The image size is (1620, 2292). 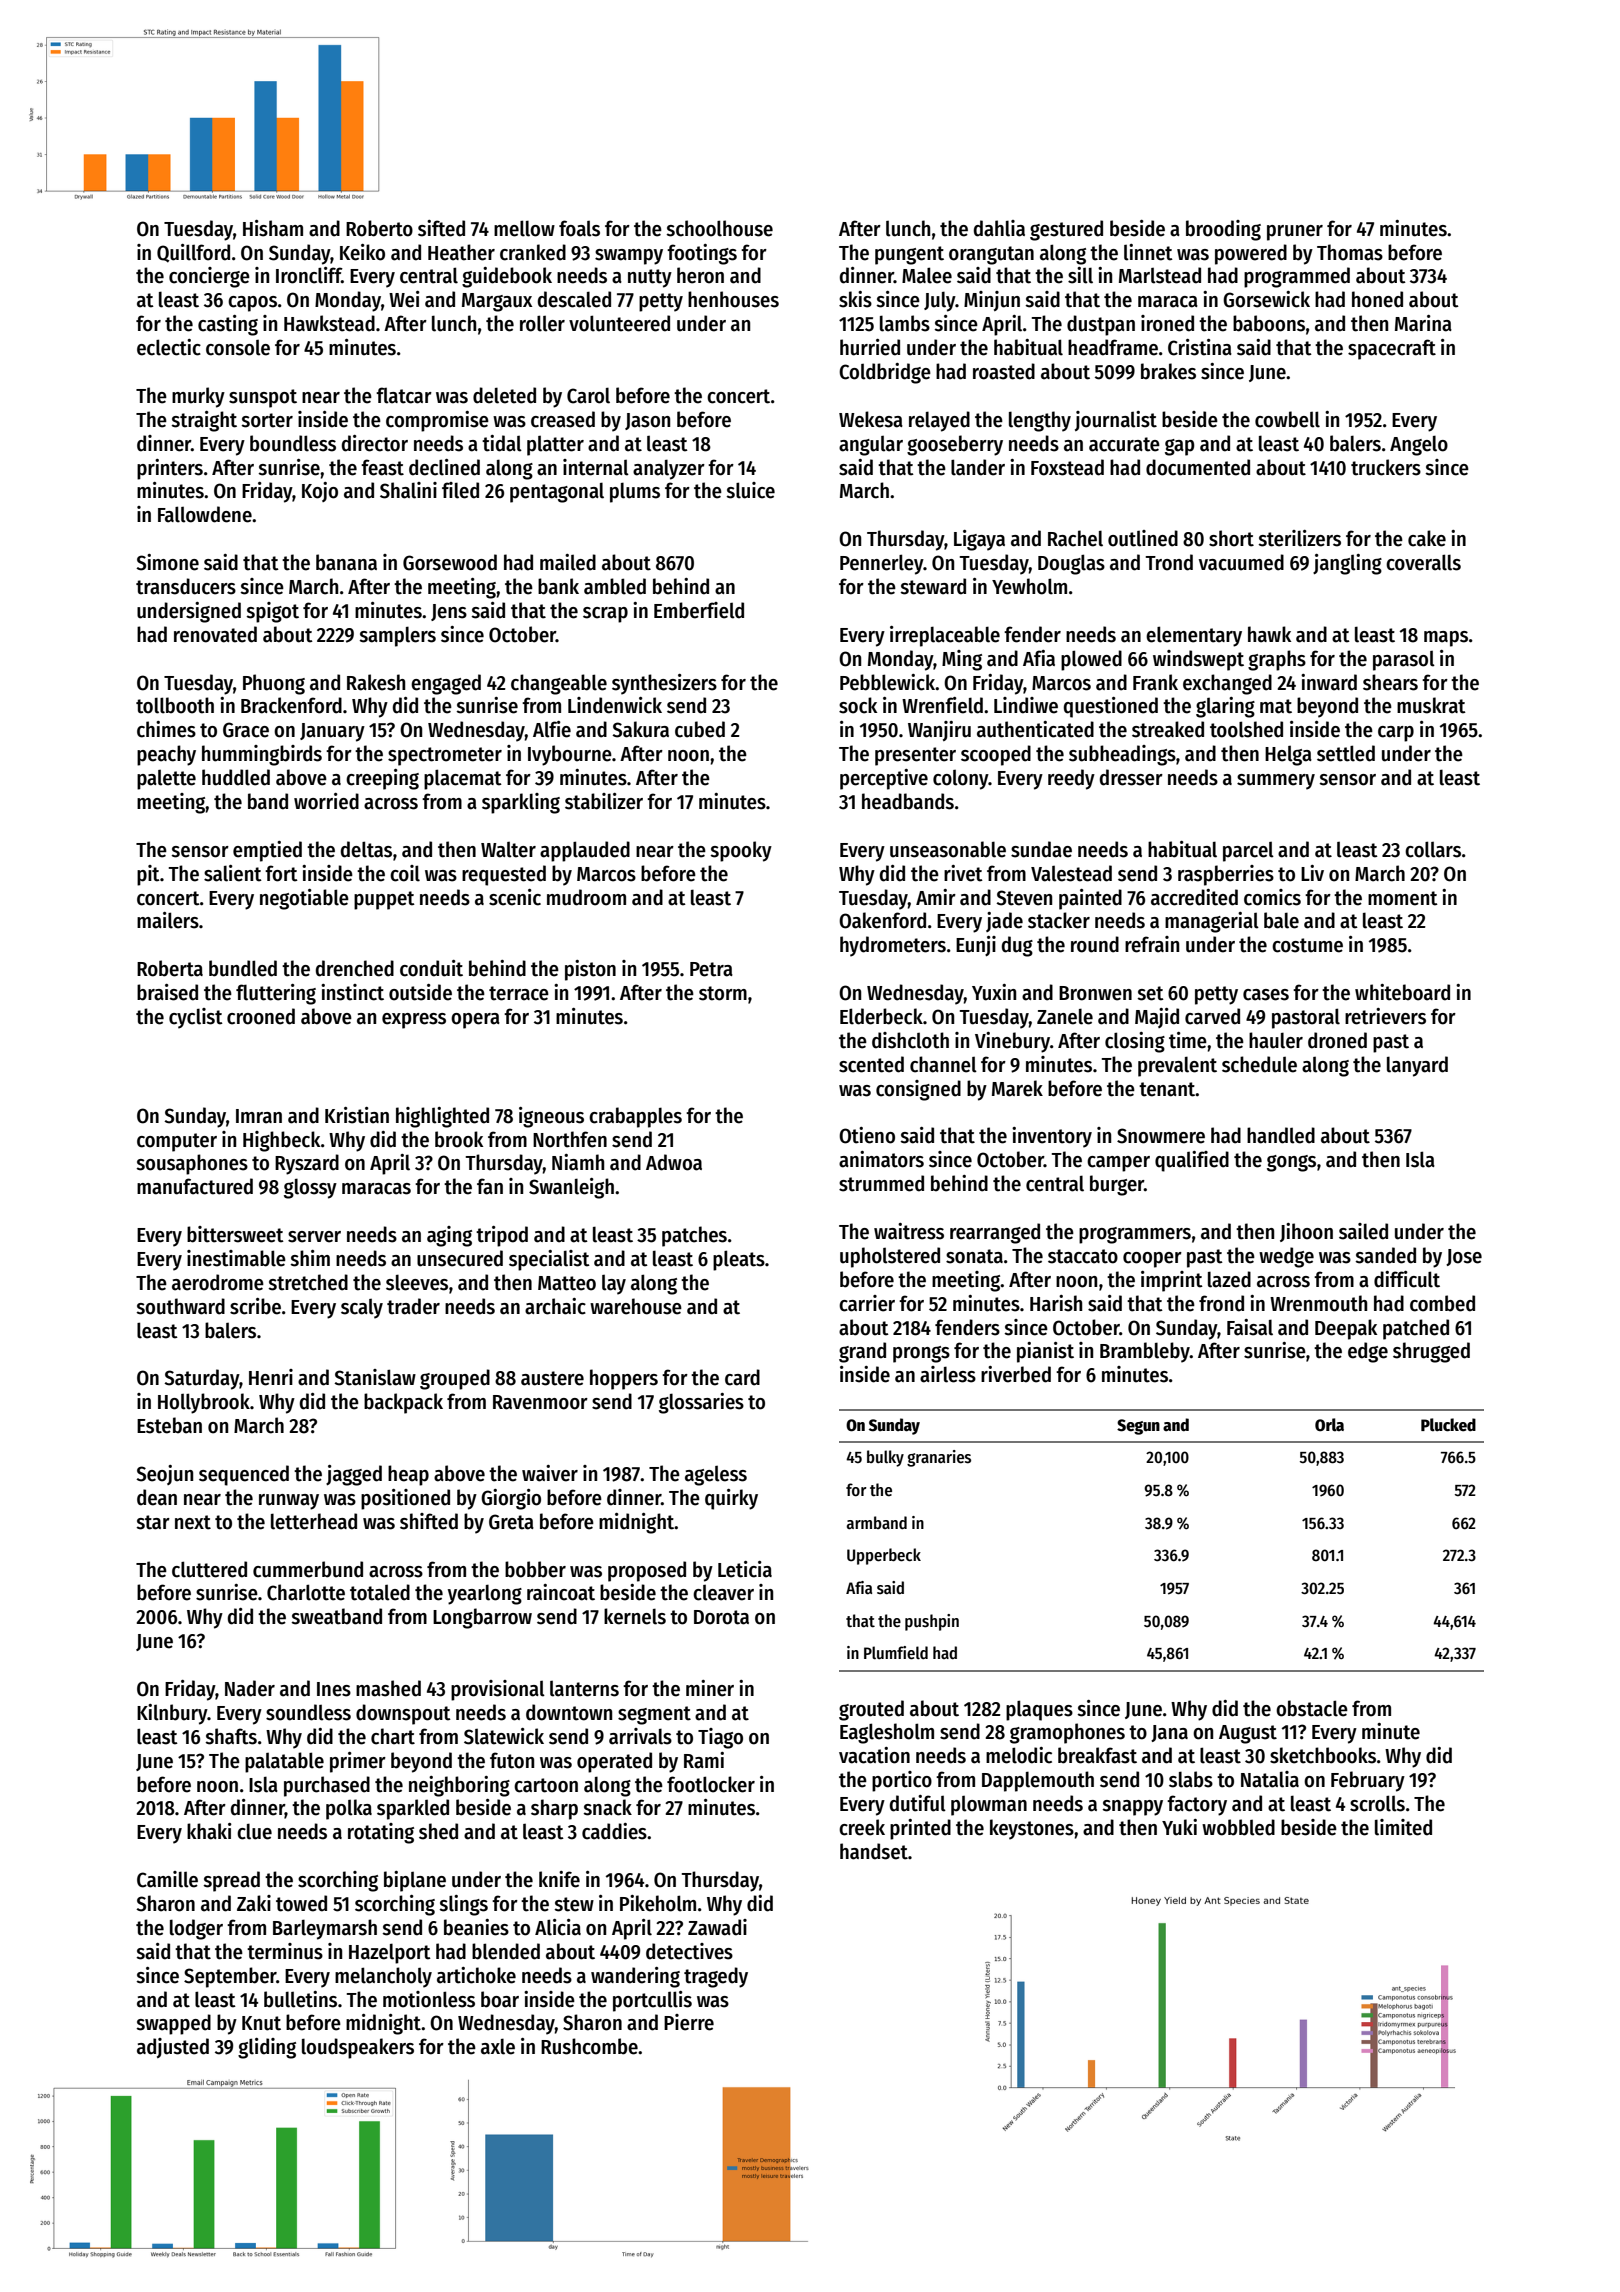 I want to click on neighboring, so click(x=459, y=1786).
